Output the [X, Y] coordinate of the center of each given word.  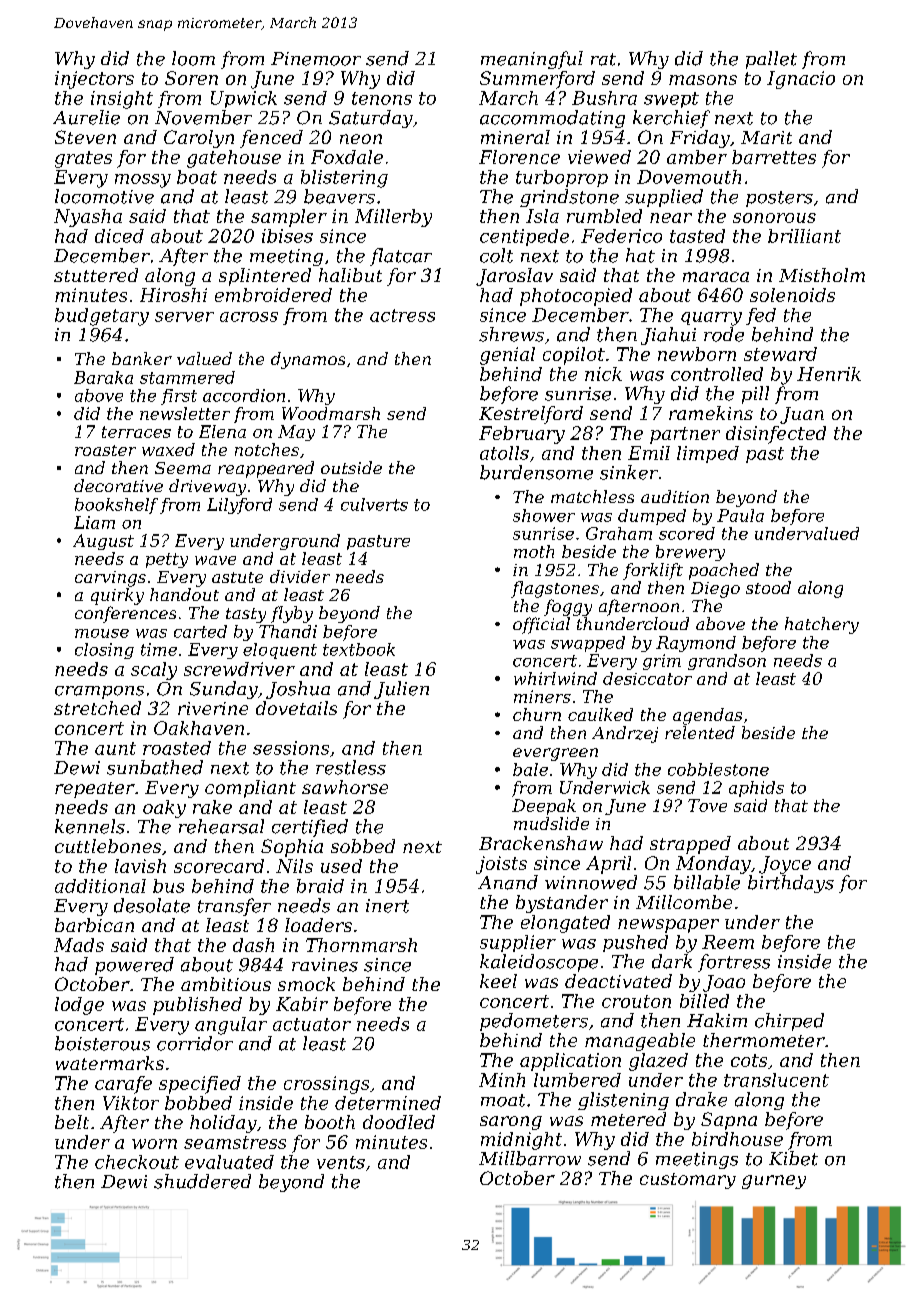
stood [768, 587]
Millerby [393, 218]
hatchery [822, 625]
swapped [588, 644]
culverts [374, 504]
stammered [187, 377]
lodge [79, 1006]
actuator [312, 1024]
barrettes [774, 157]
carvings [110, 579]
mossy [143, 181]
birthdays [791, 884]
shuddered [202, 1181]
